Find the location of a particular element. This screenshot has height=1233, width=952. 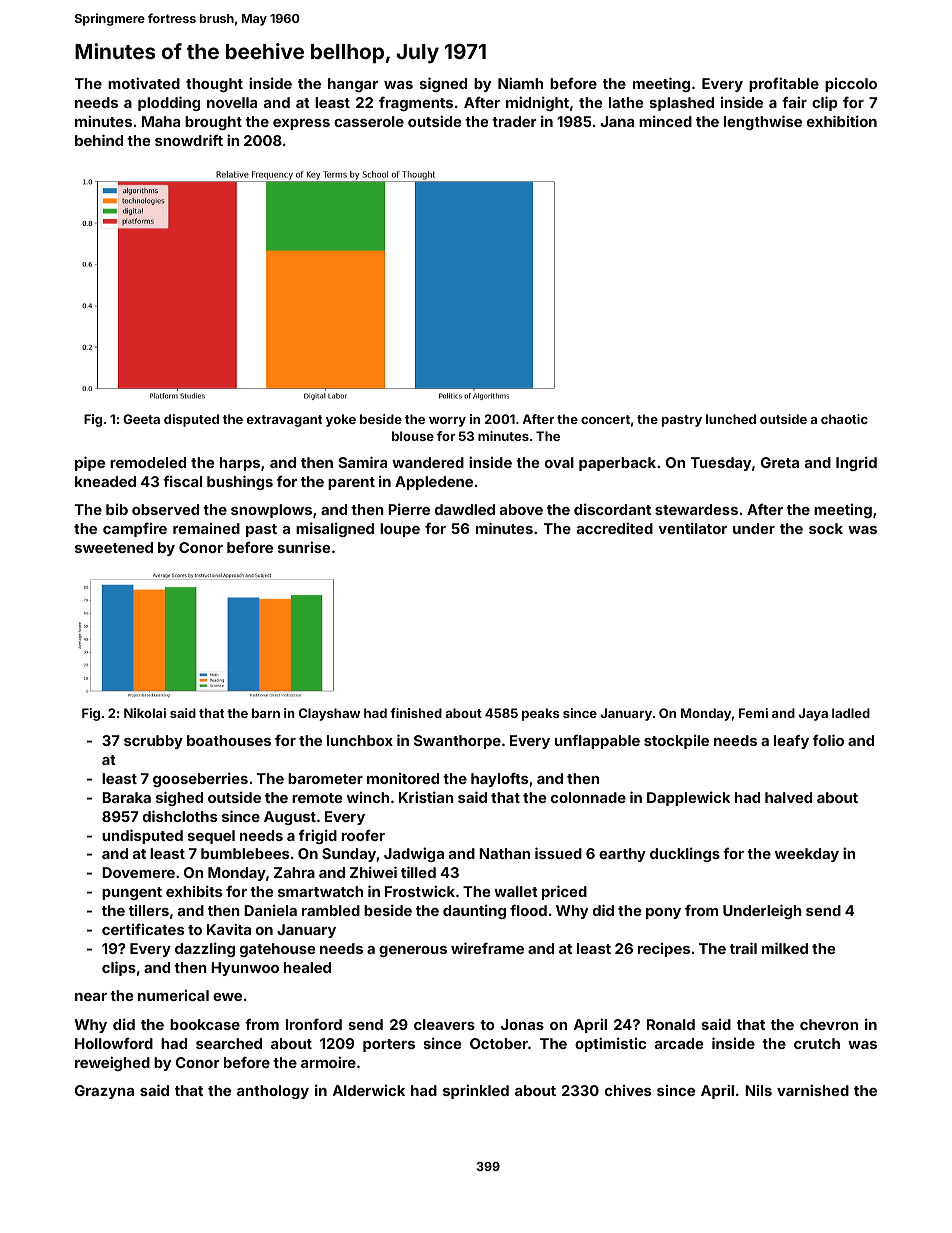

minced is located at coordinates (665, 121).
